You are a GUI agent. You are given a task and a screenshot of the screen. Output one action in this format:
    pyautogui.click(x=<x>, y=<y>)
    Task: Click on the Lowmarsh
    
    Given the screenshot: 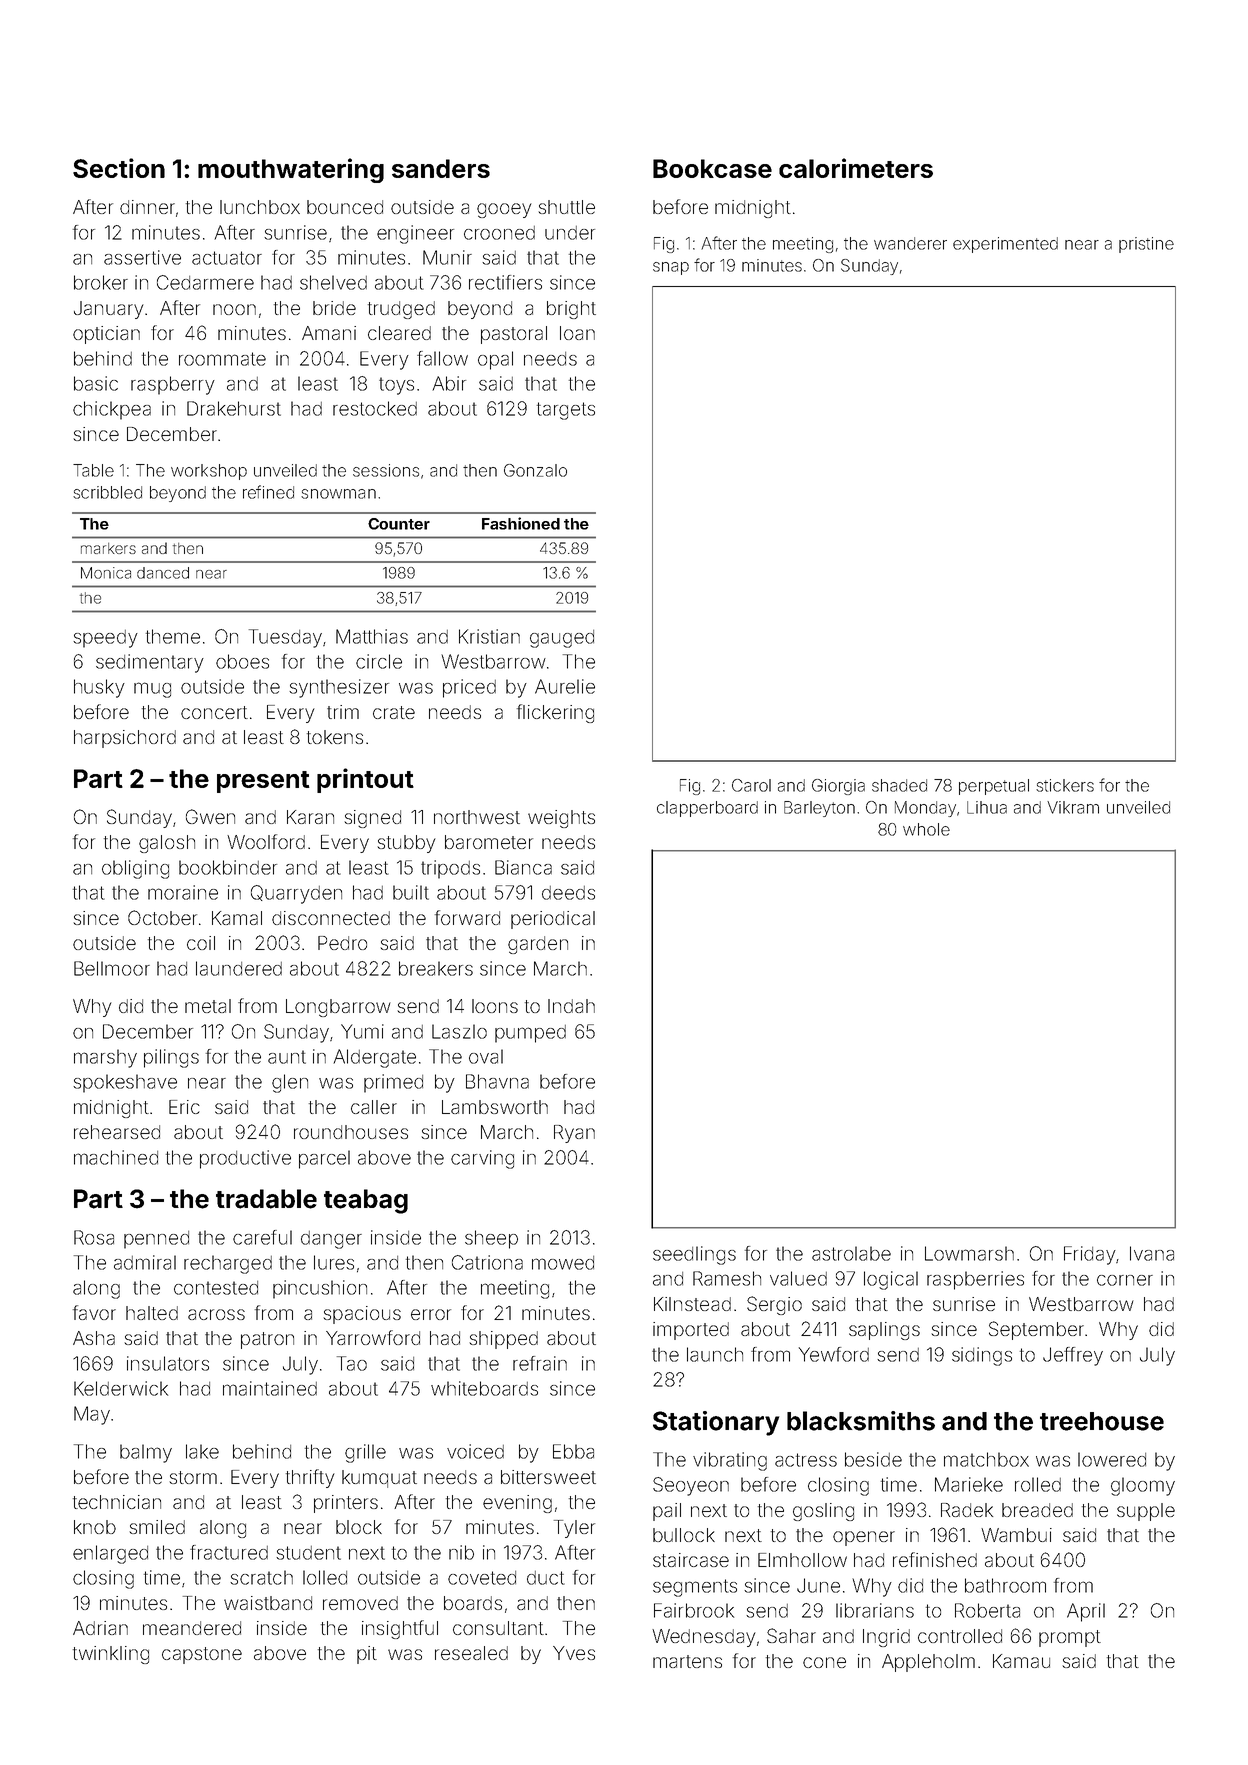 What is the action you would take?
    pyautogui.click(x=969, y=1253)
